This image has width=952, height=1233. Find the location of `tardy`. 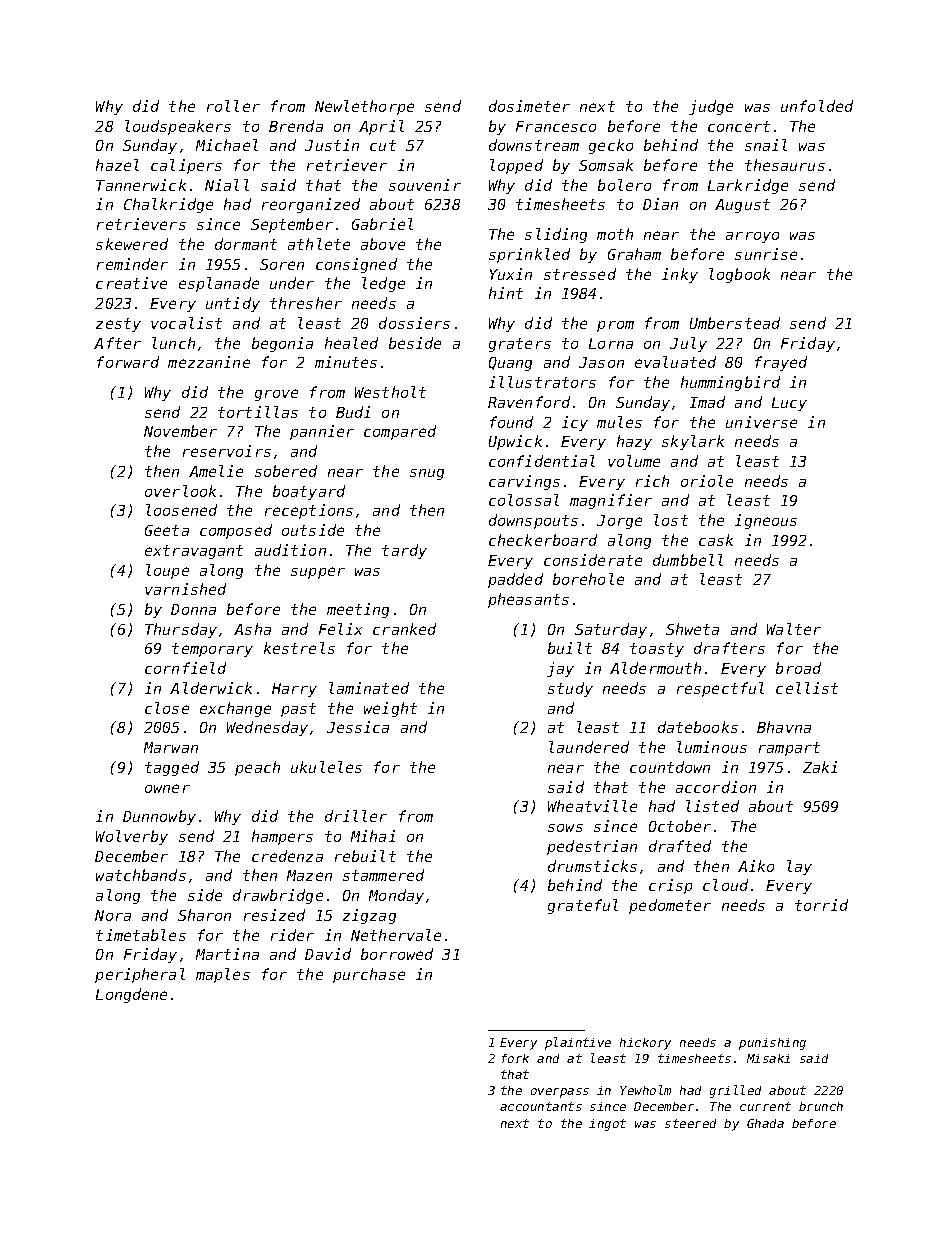

tardy is located at coordinates (404, 551).
